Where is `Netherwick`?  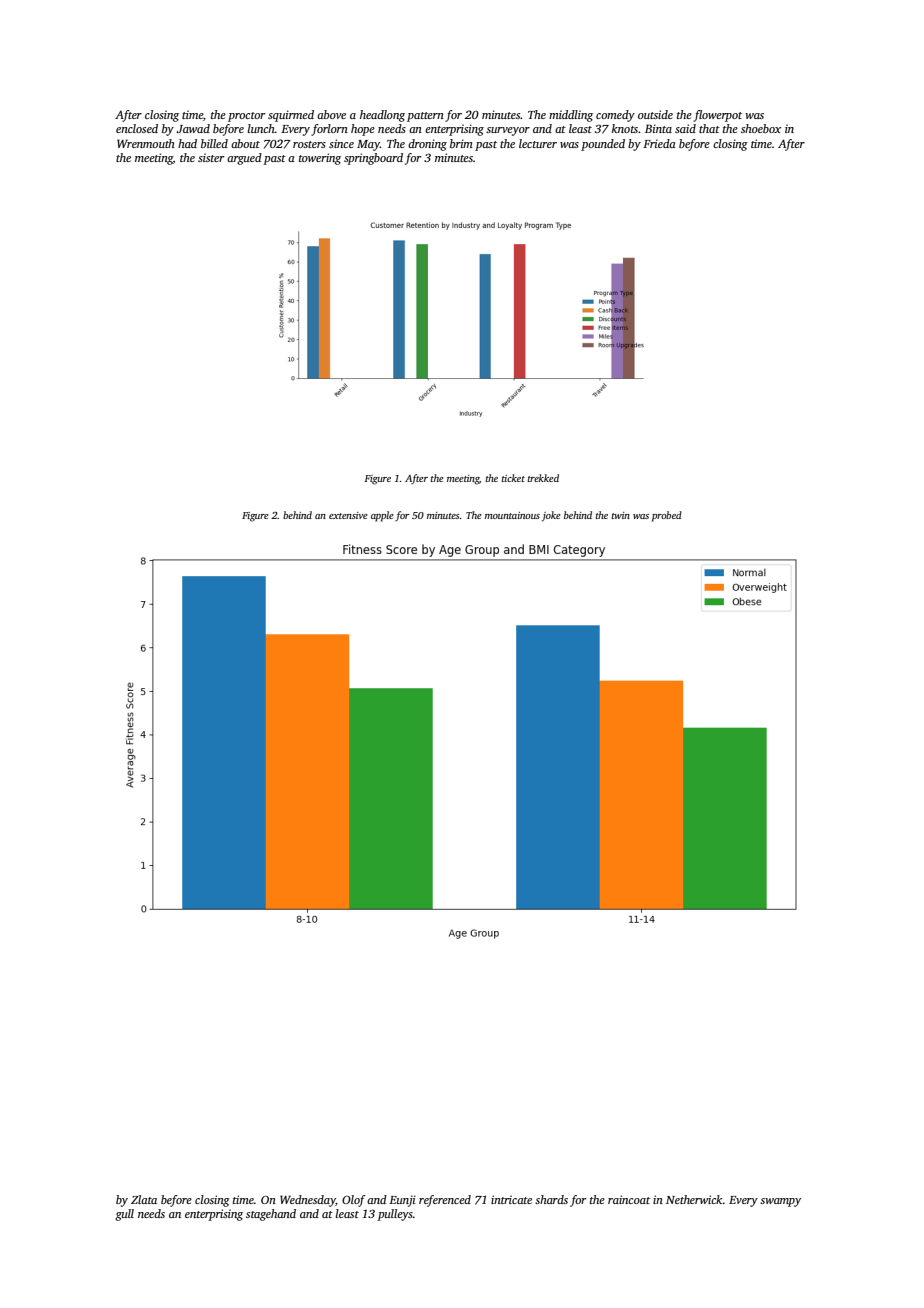
Netherwick is located at coordinates (694, 1199).
